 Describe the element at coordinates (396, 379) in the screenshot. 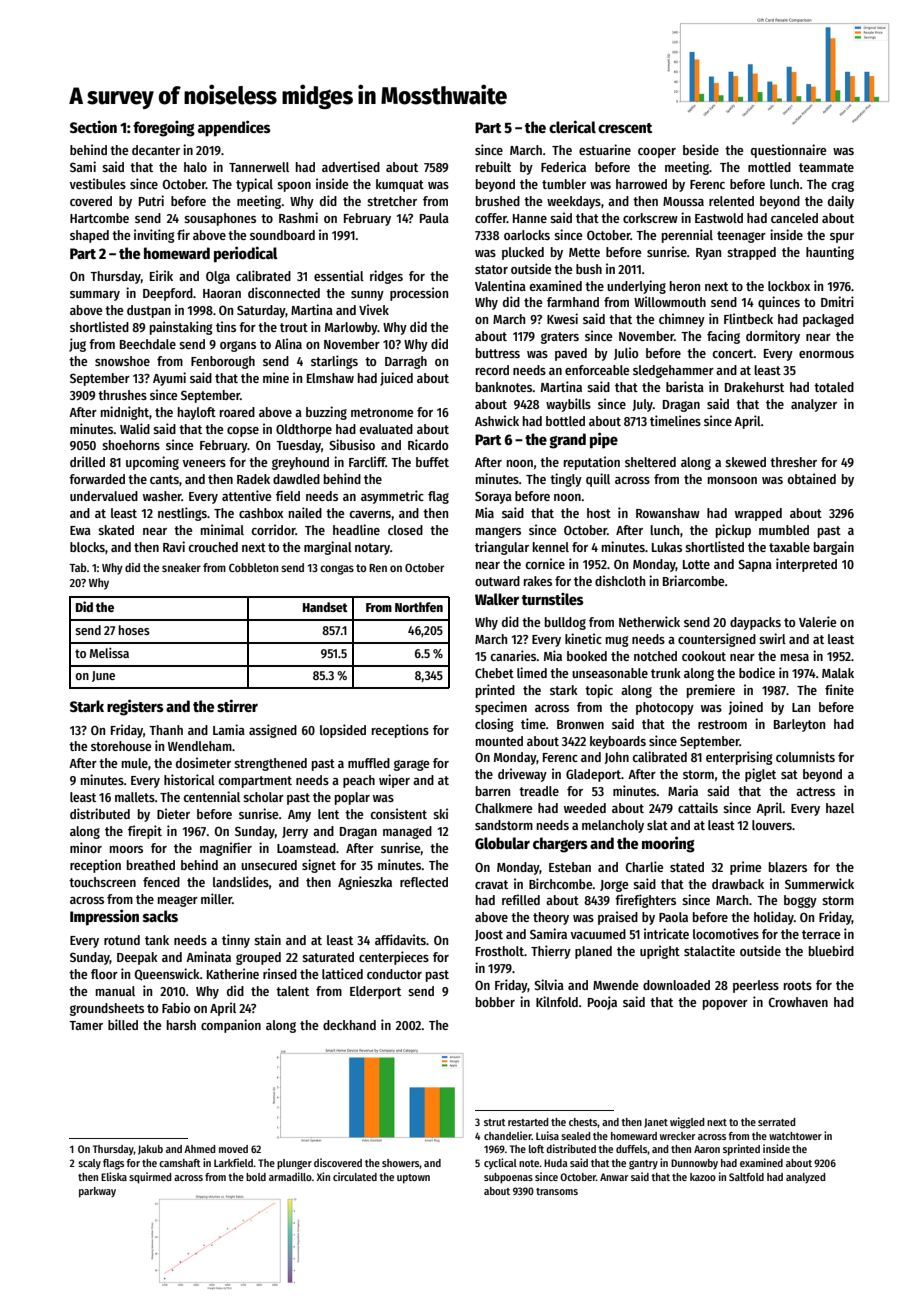

I see `juiced` at that location.
